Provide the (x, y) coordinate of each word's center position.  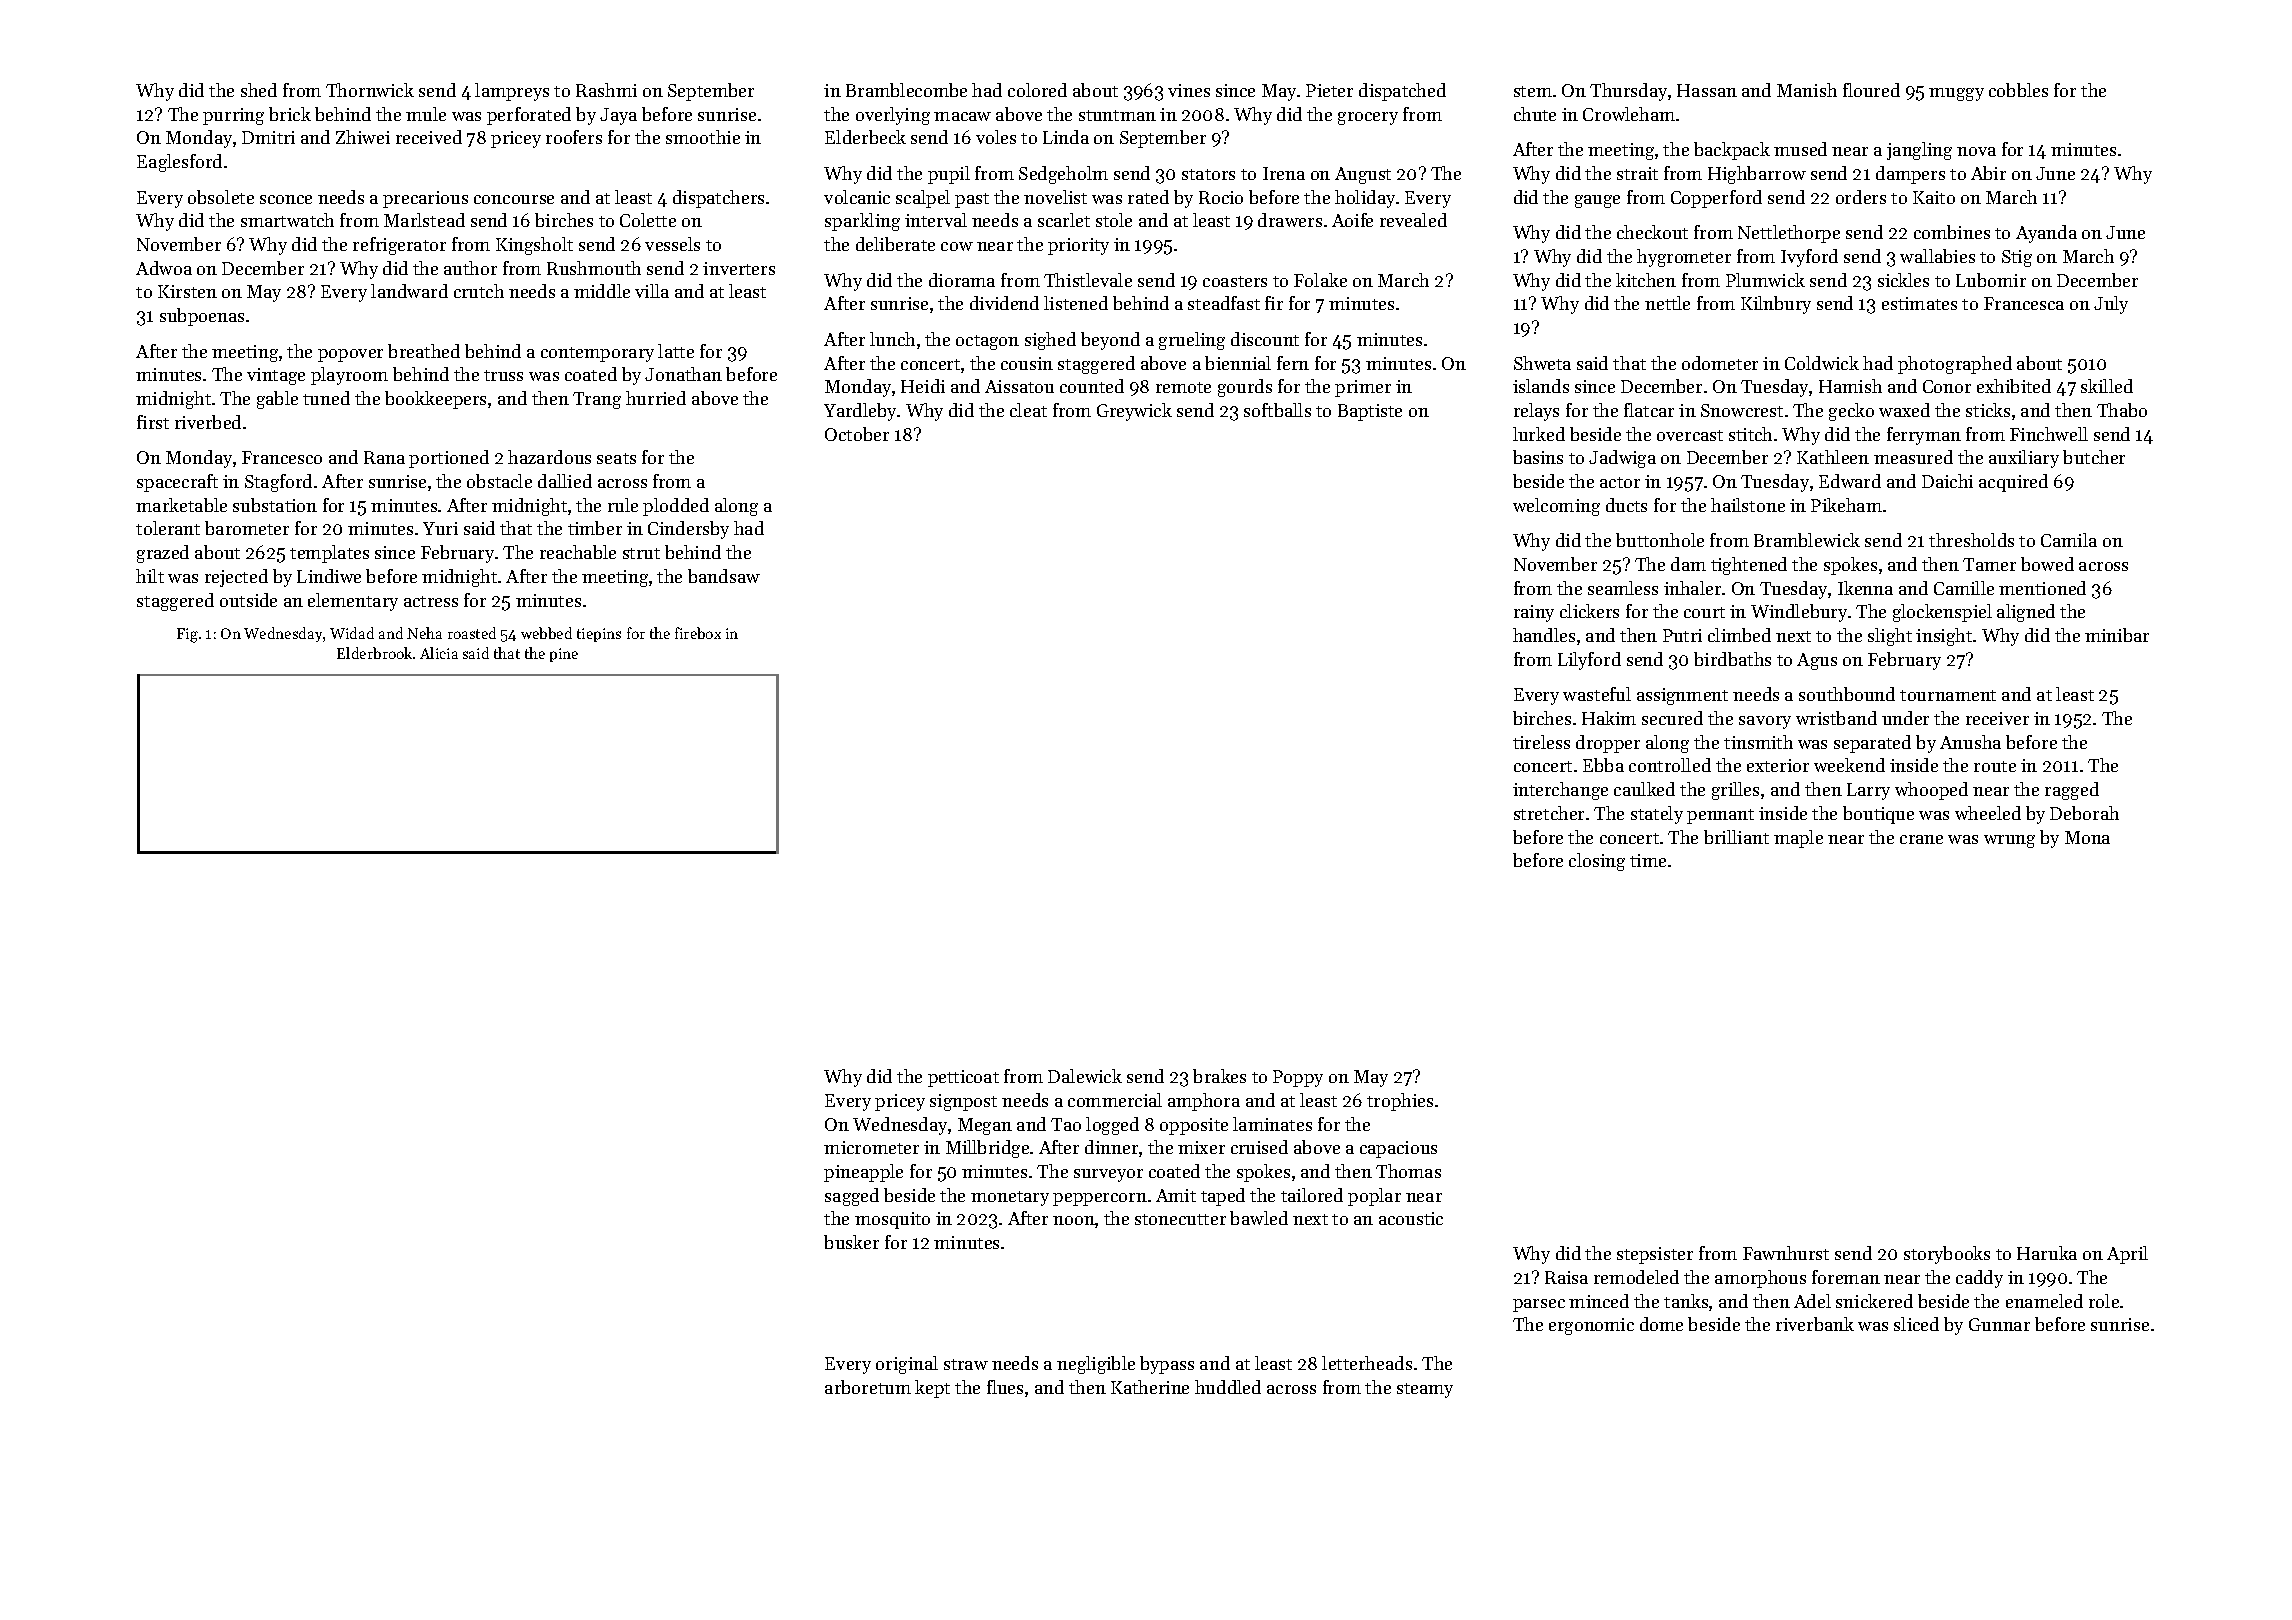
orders (1861, 197)
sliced (1916, 1324)
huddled (1228, 1387)
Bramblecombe (906, 90)
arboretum (868, 1387)
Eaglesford (179, 163)
